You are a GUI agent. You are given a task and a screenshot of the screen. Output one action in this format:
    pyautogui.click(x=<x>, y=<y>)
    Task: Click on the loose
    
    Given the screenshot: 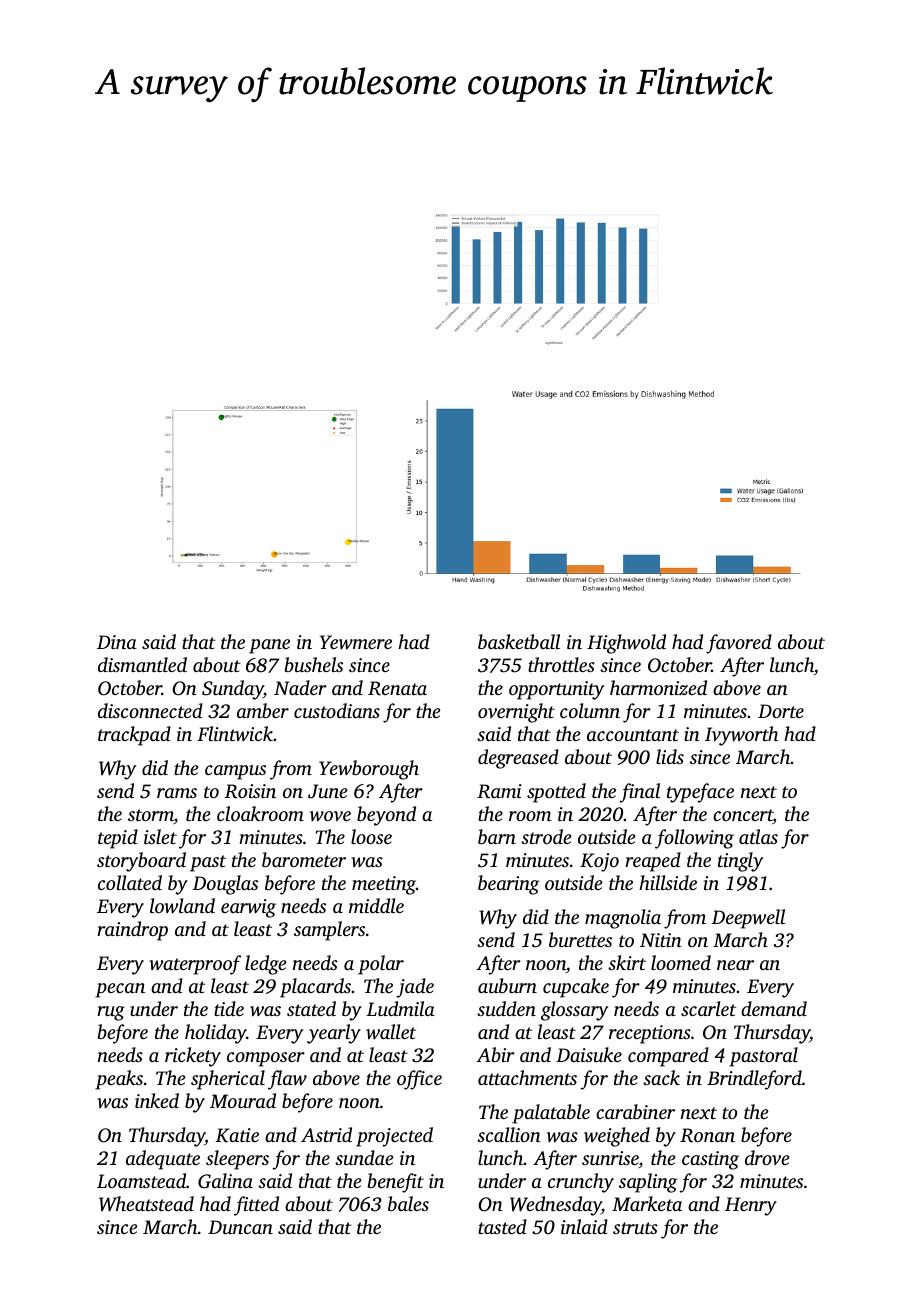 What is the action you would take?
    pyautogui.click(x=371, y=836)
